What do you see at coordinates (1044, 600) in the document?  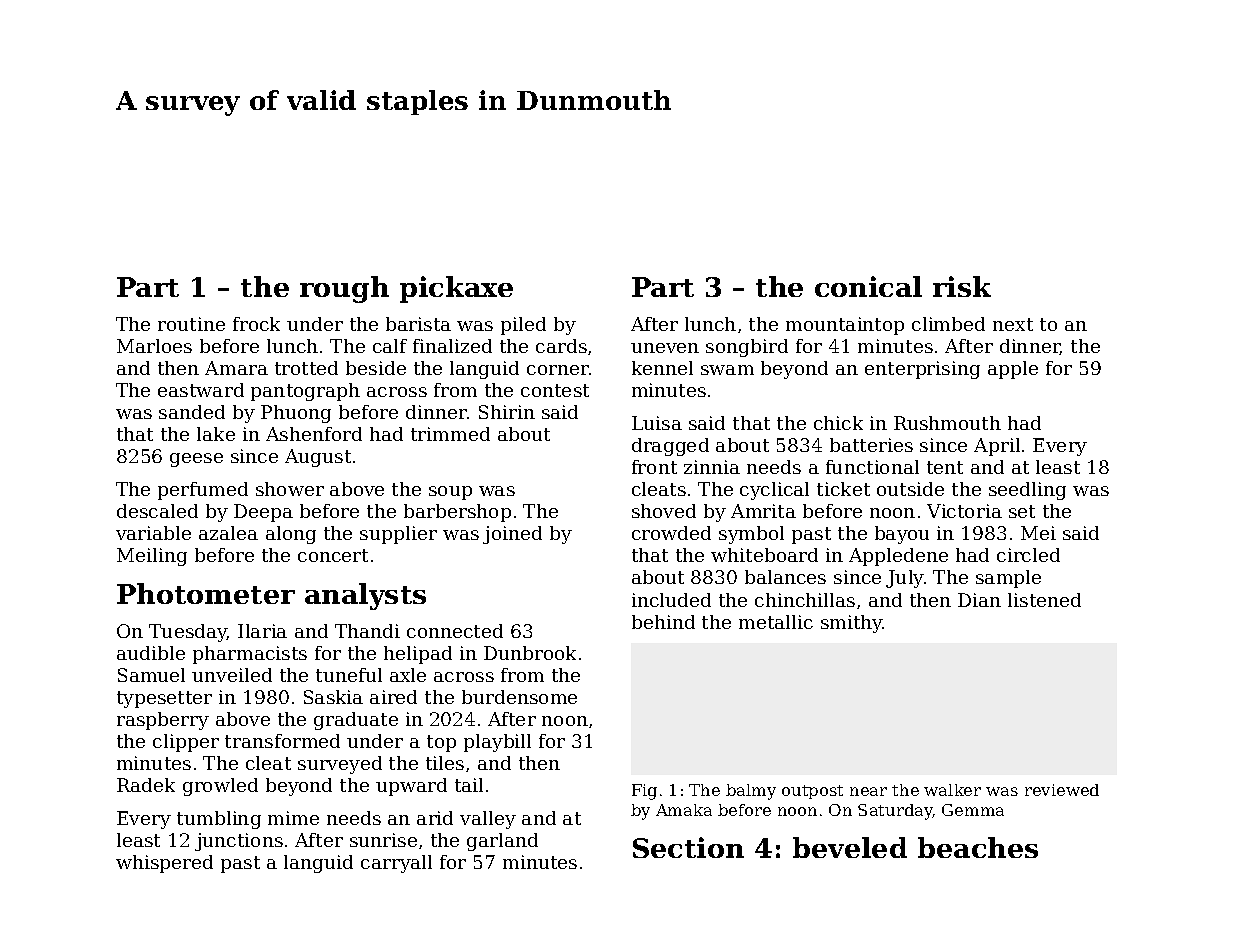 I see `listened` at bounding box center [1044, 600].
